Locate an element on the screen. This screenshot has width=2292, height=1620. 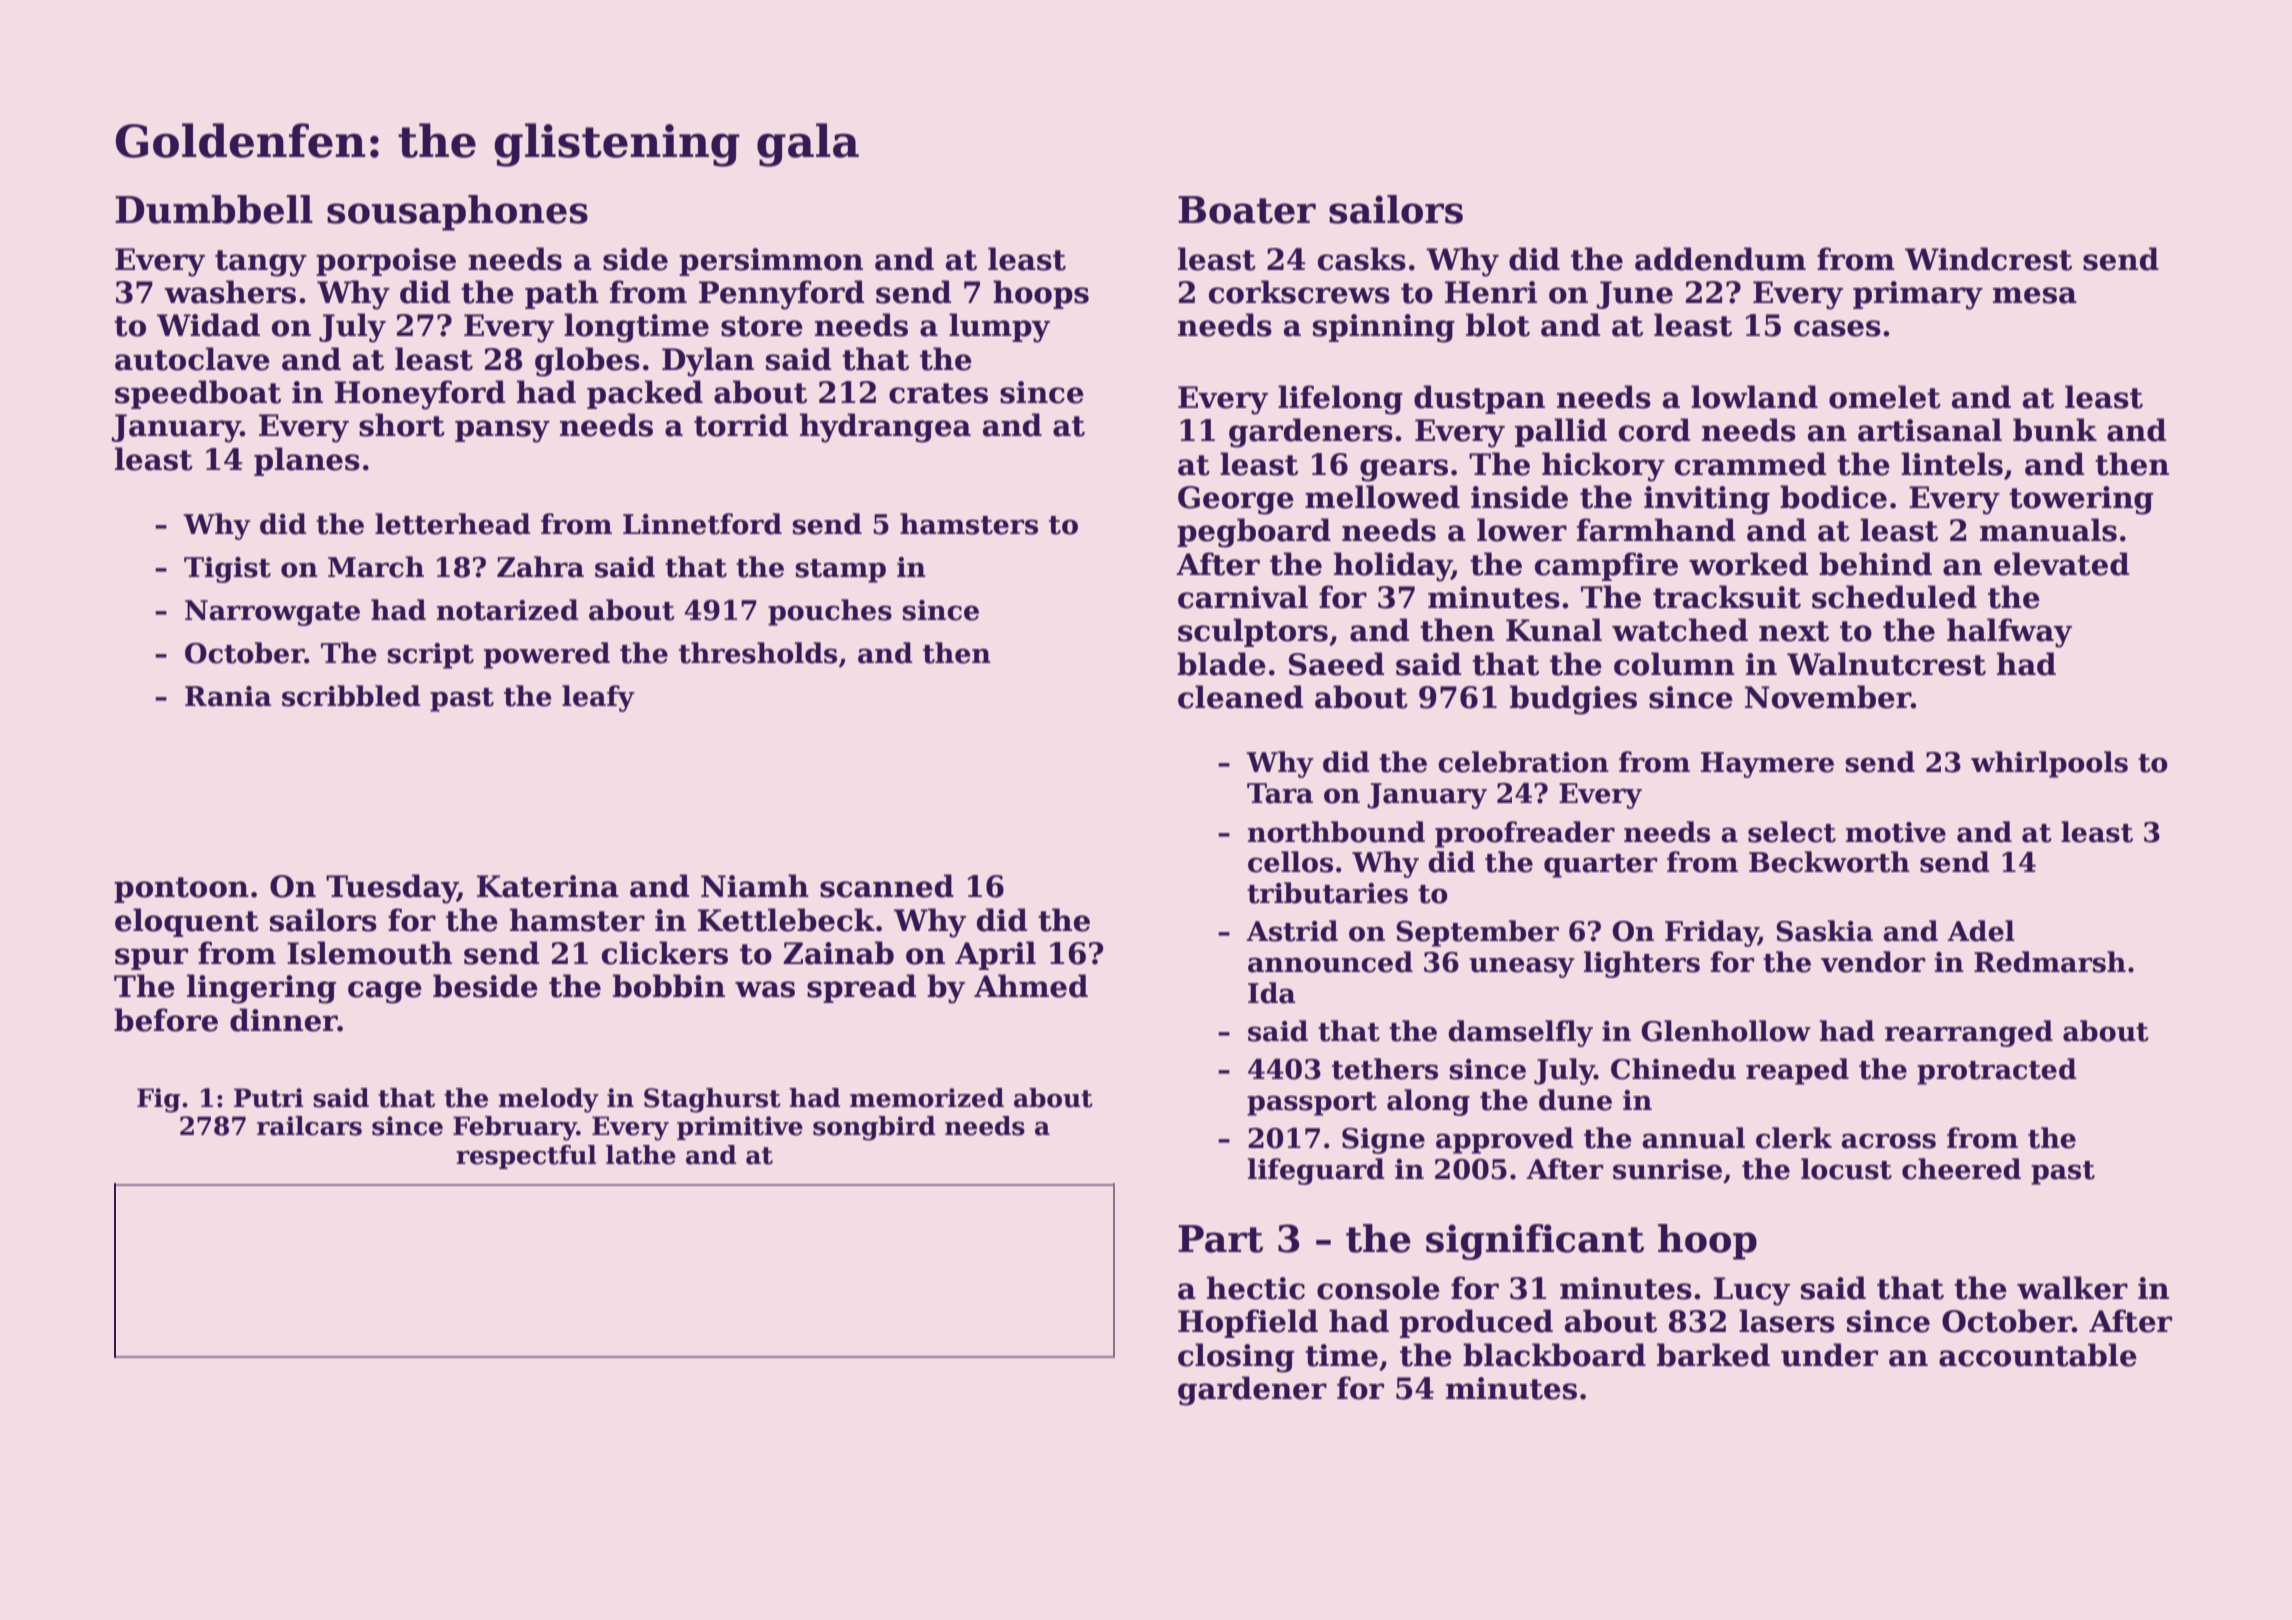
towering is located at coordinates (2081, 500).
